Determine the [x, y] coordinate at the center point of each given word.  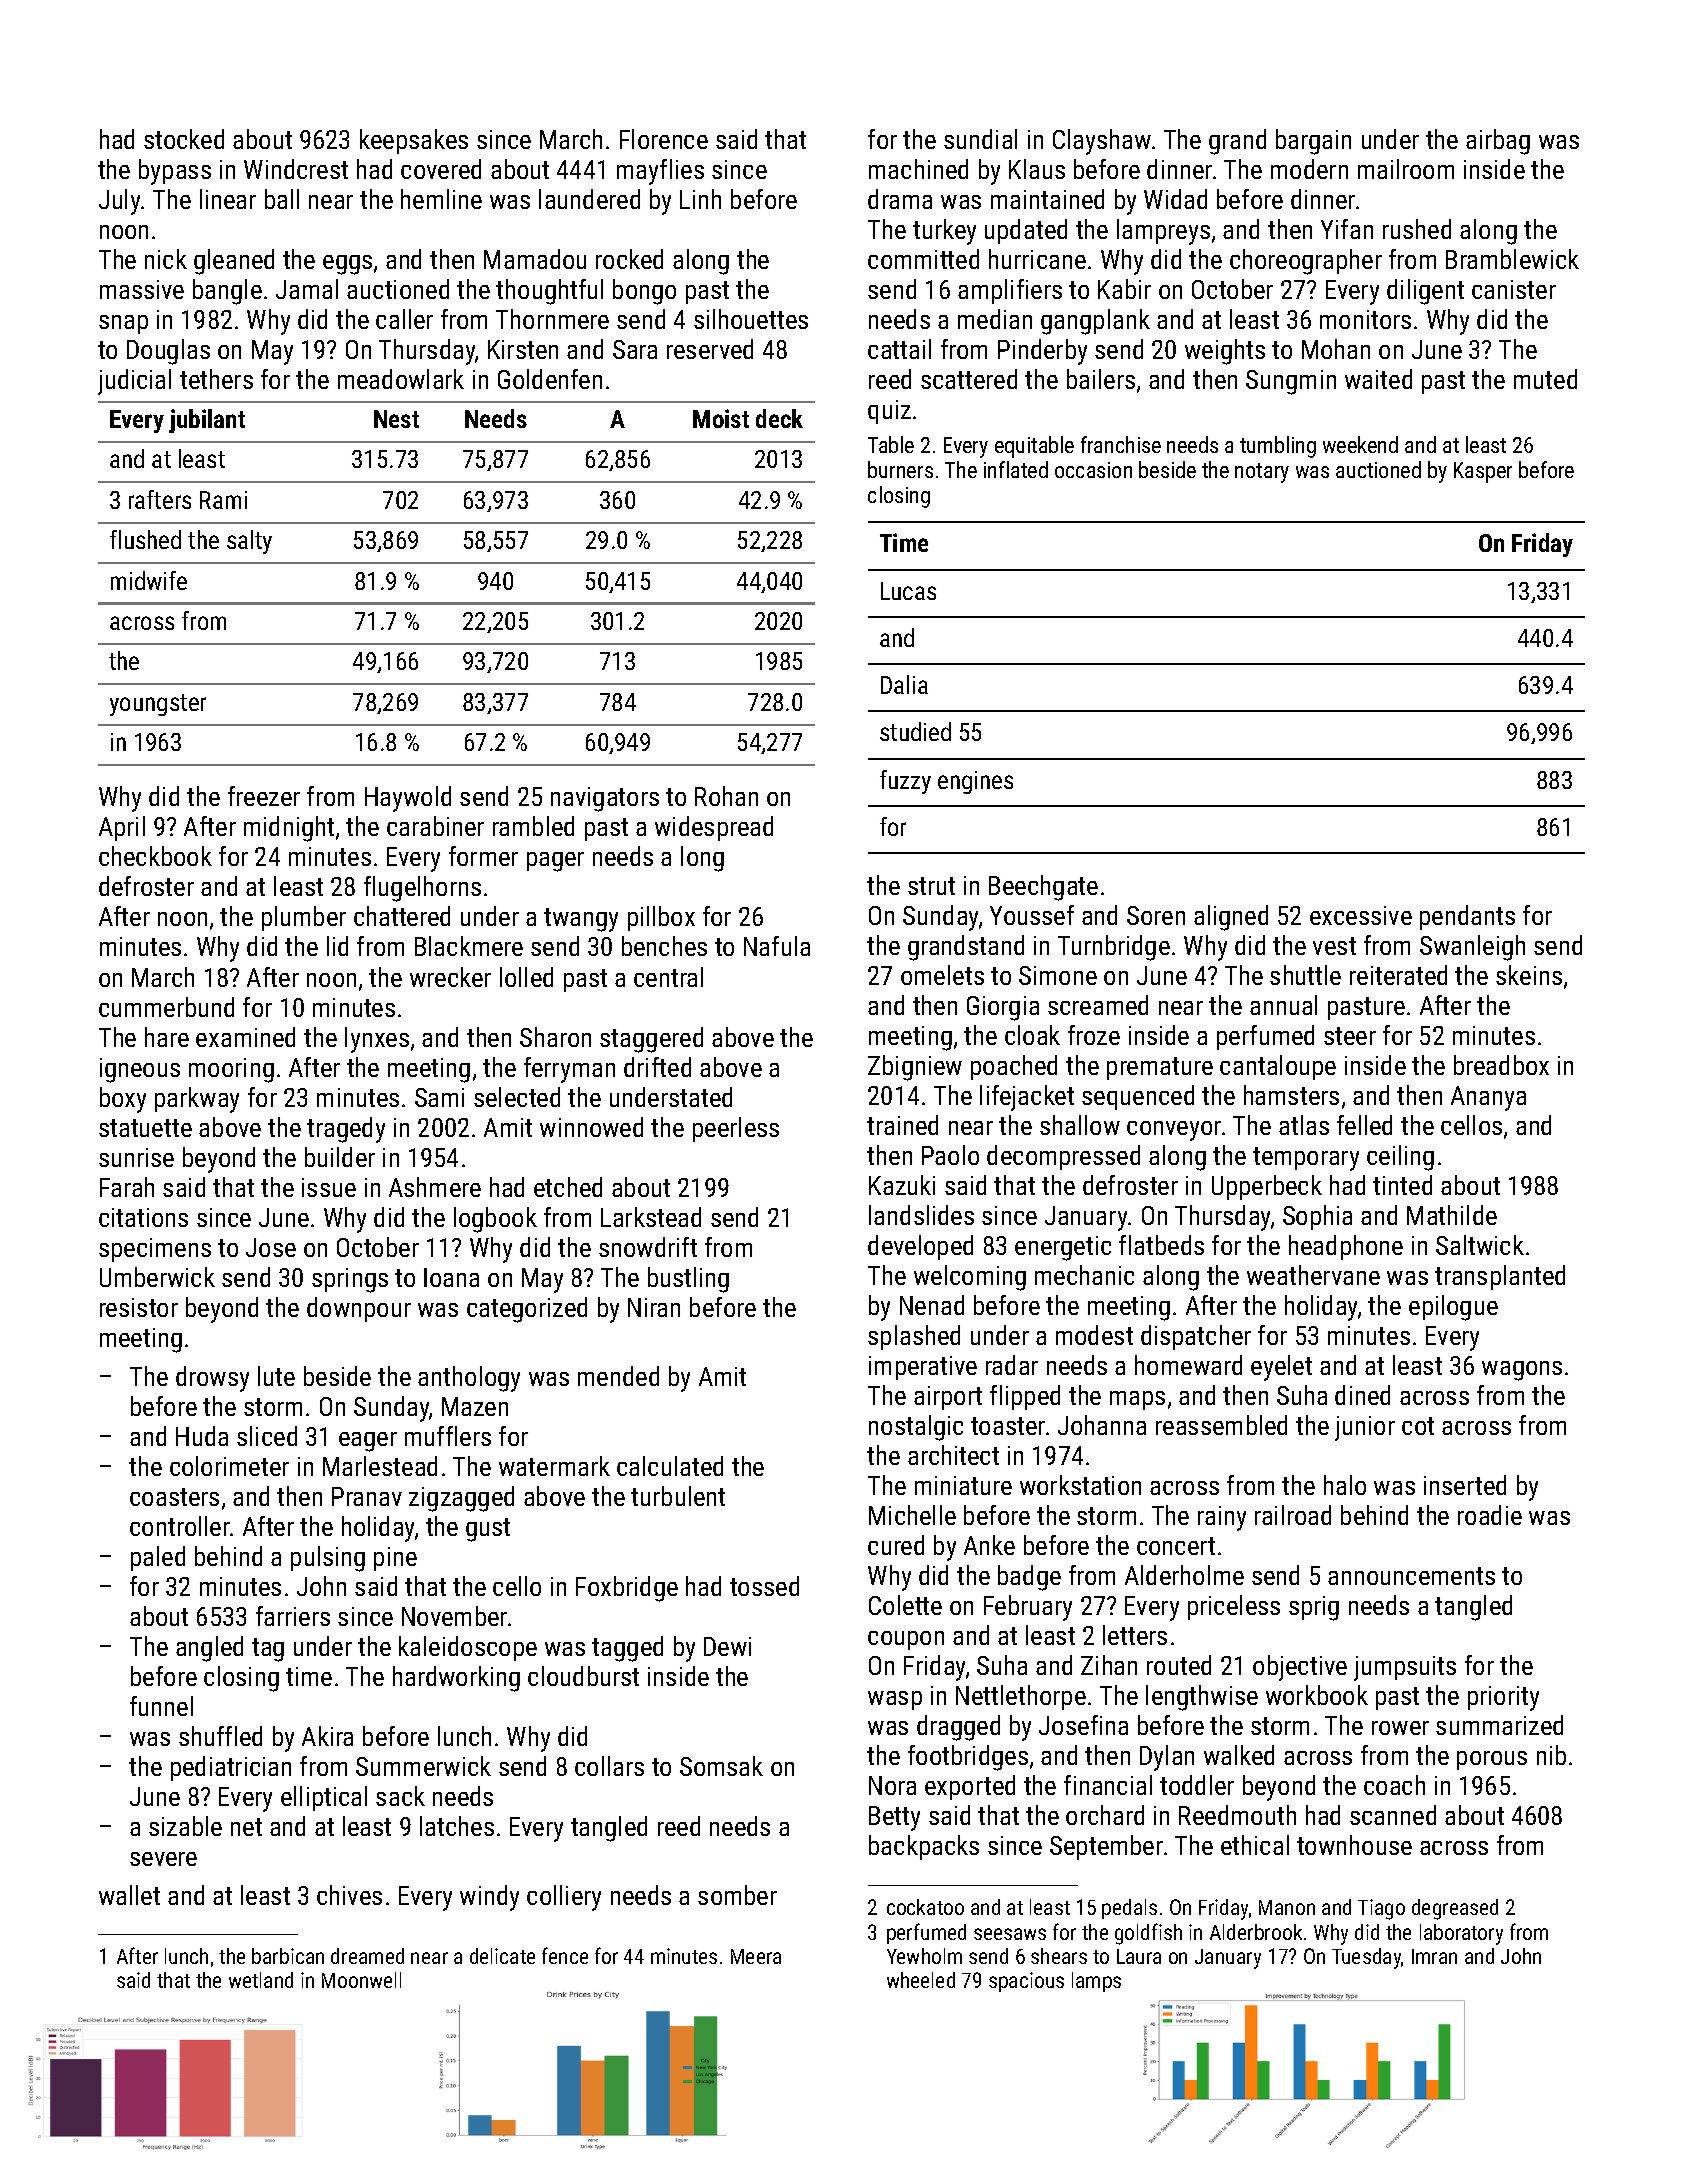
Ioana [451, 1277]
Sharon [555, 1037]
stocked [184, 139]
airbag [1498, 142]
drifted [657, 1067]
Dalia [904, 684]
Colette [905, 1605]
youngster [158, 705]
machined [918, 169]
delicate [502, 1956]
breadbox [1501, 1065]
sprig [1314, 1608]
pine [395, 1559]
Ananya [1488, 1098]
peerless [736, 1129]
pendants [1467, 917]
